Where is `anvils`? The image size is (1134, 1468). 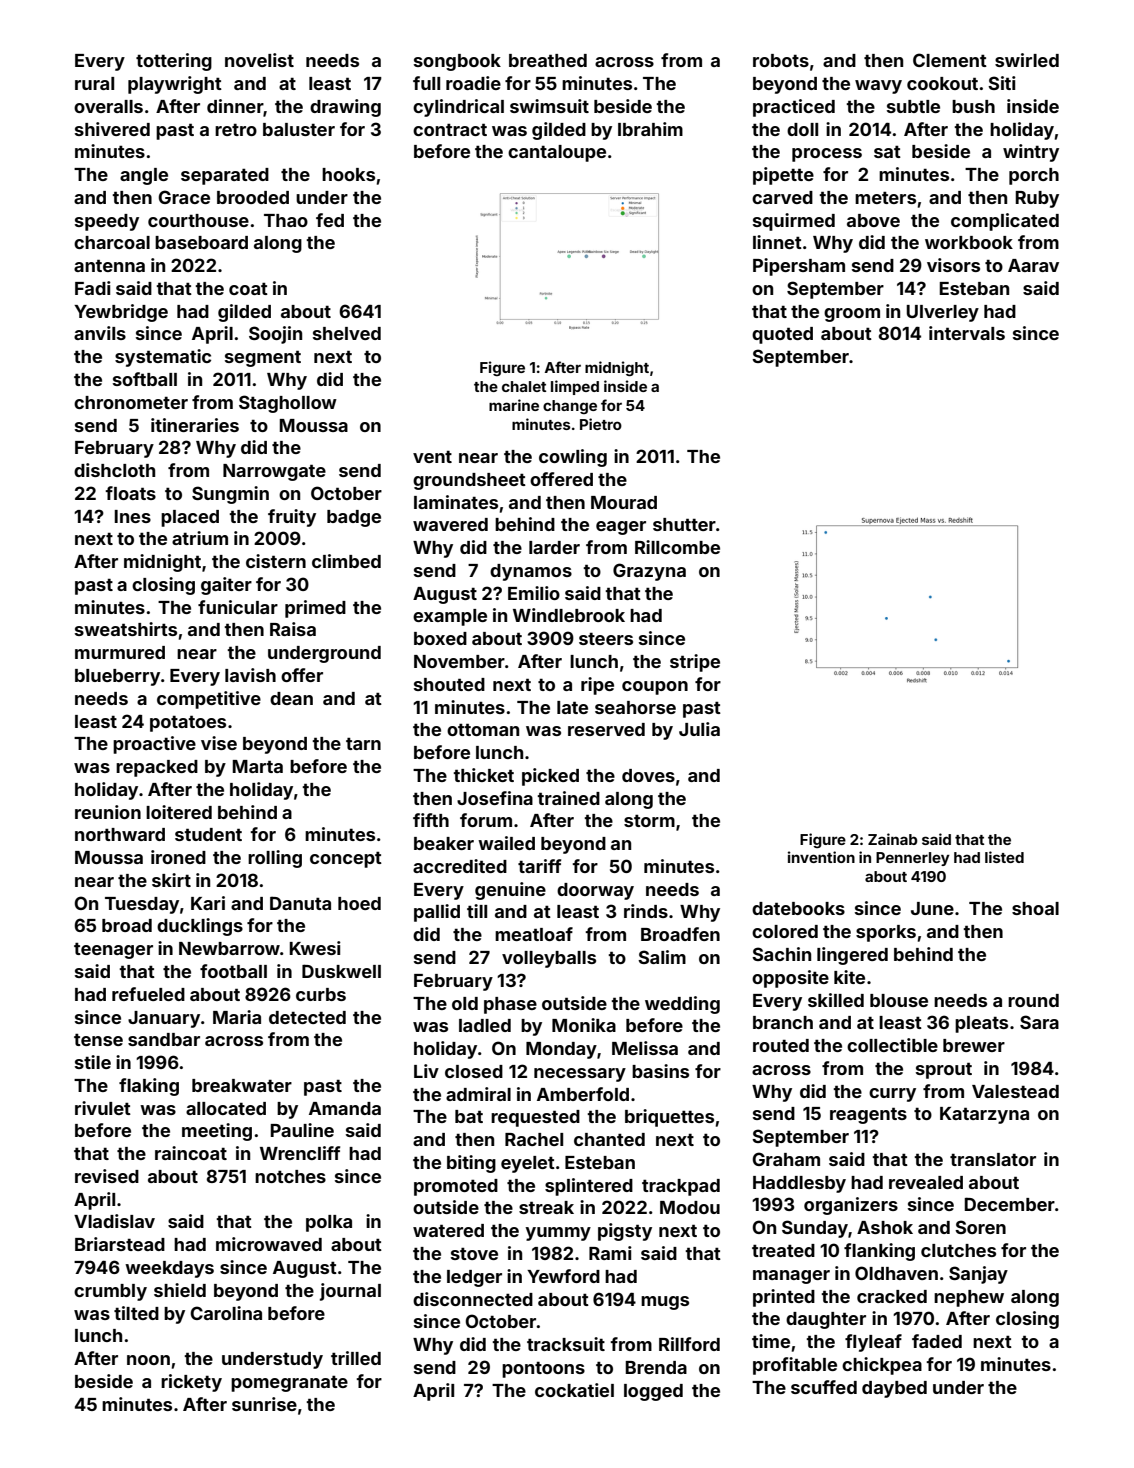
anvils is located at coordinates (100, 333).
